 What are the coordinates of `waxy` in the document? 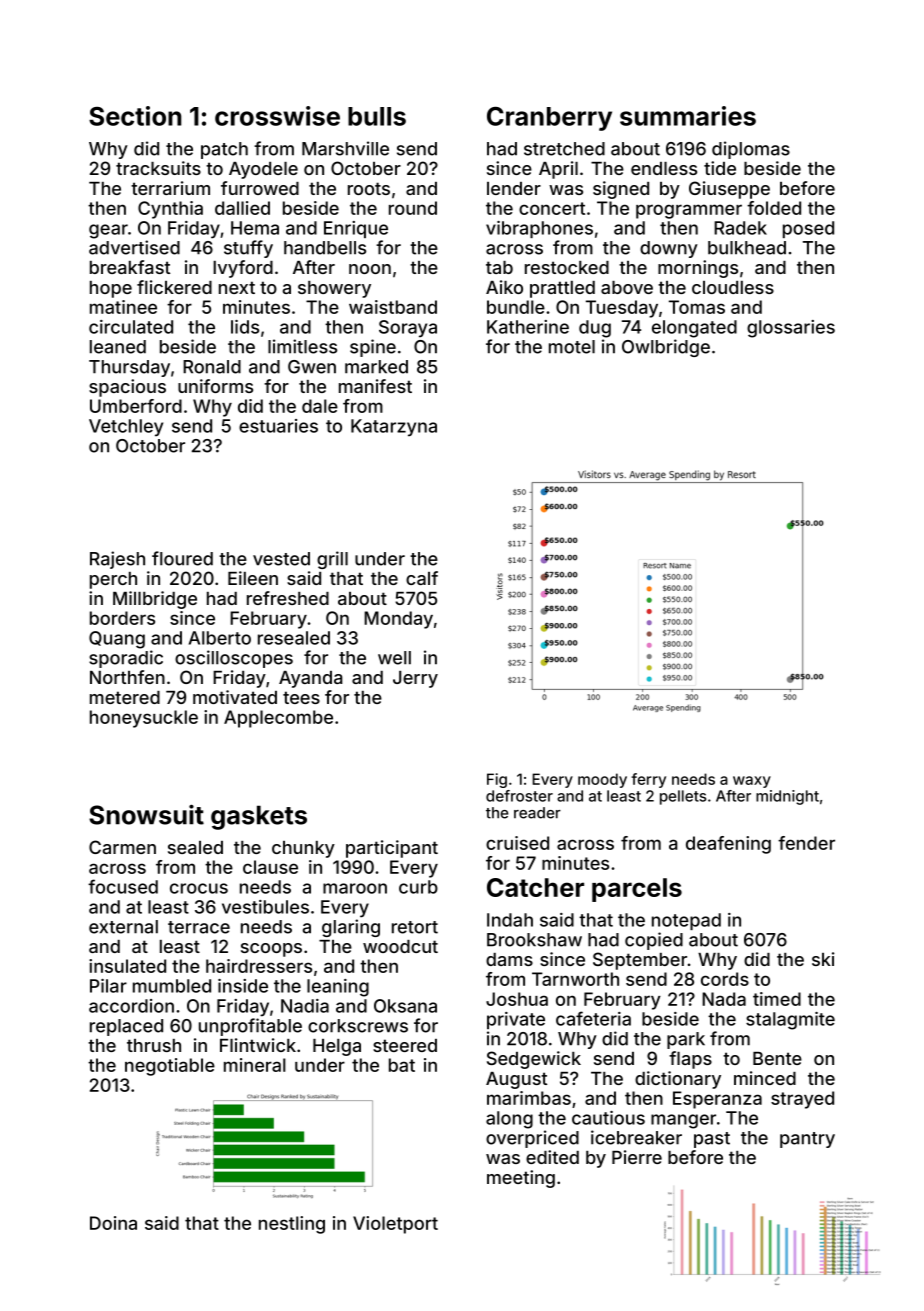 It's located at (752, 782).
